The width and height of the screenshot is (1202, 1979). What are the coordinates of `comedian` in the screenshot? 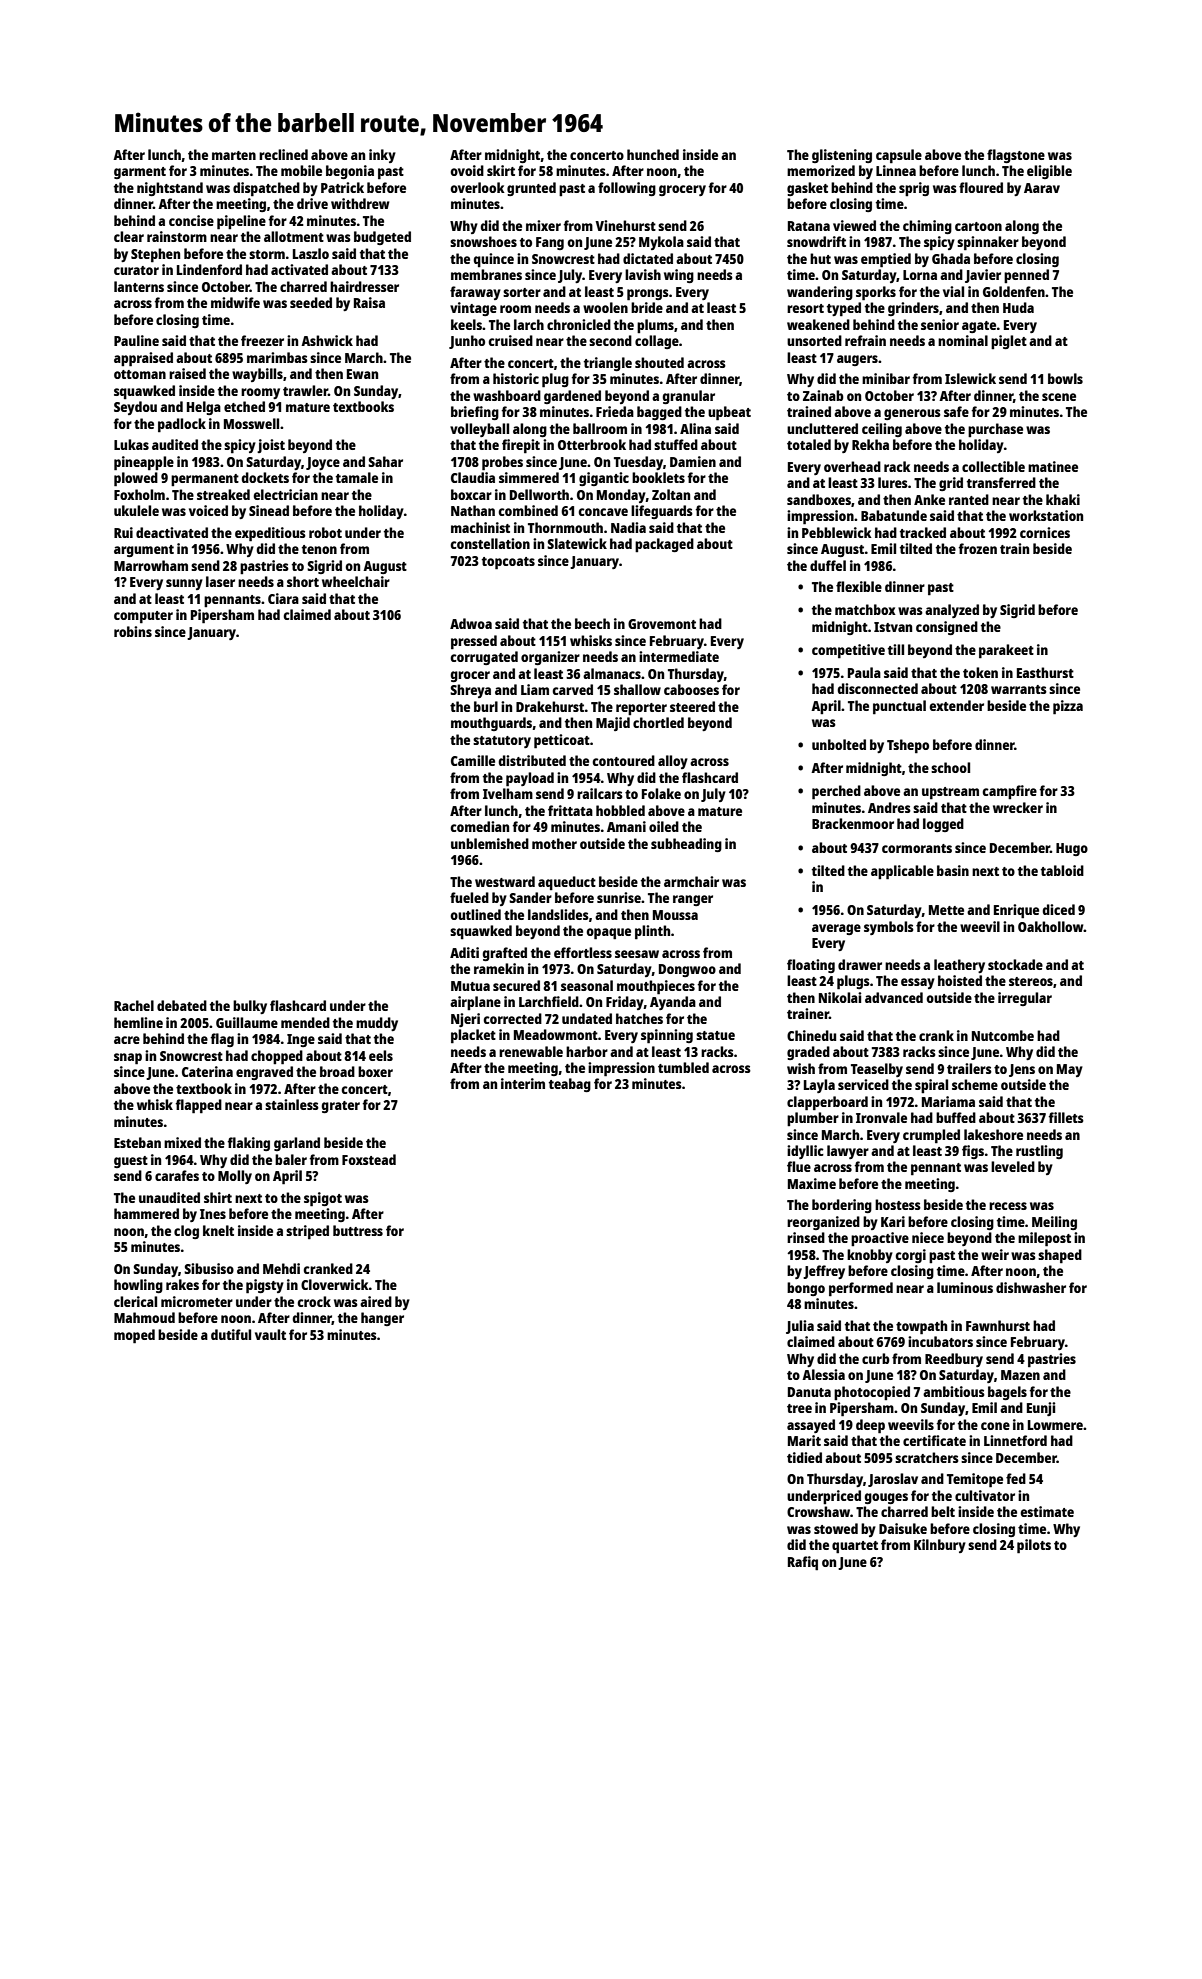 It's located at (479, 826).
